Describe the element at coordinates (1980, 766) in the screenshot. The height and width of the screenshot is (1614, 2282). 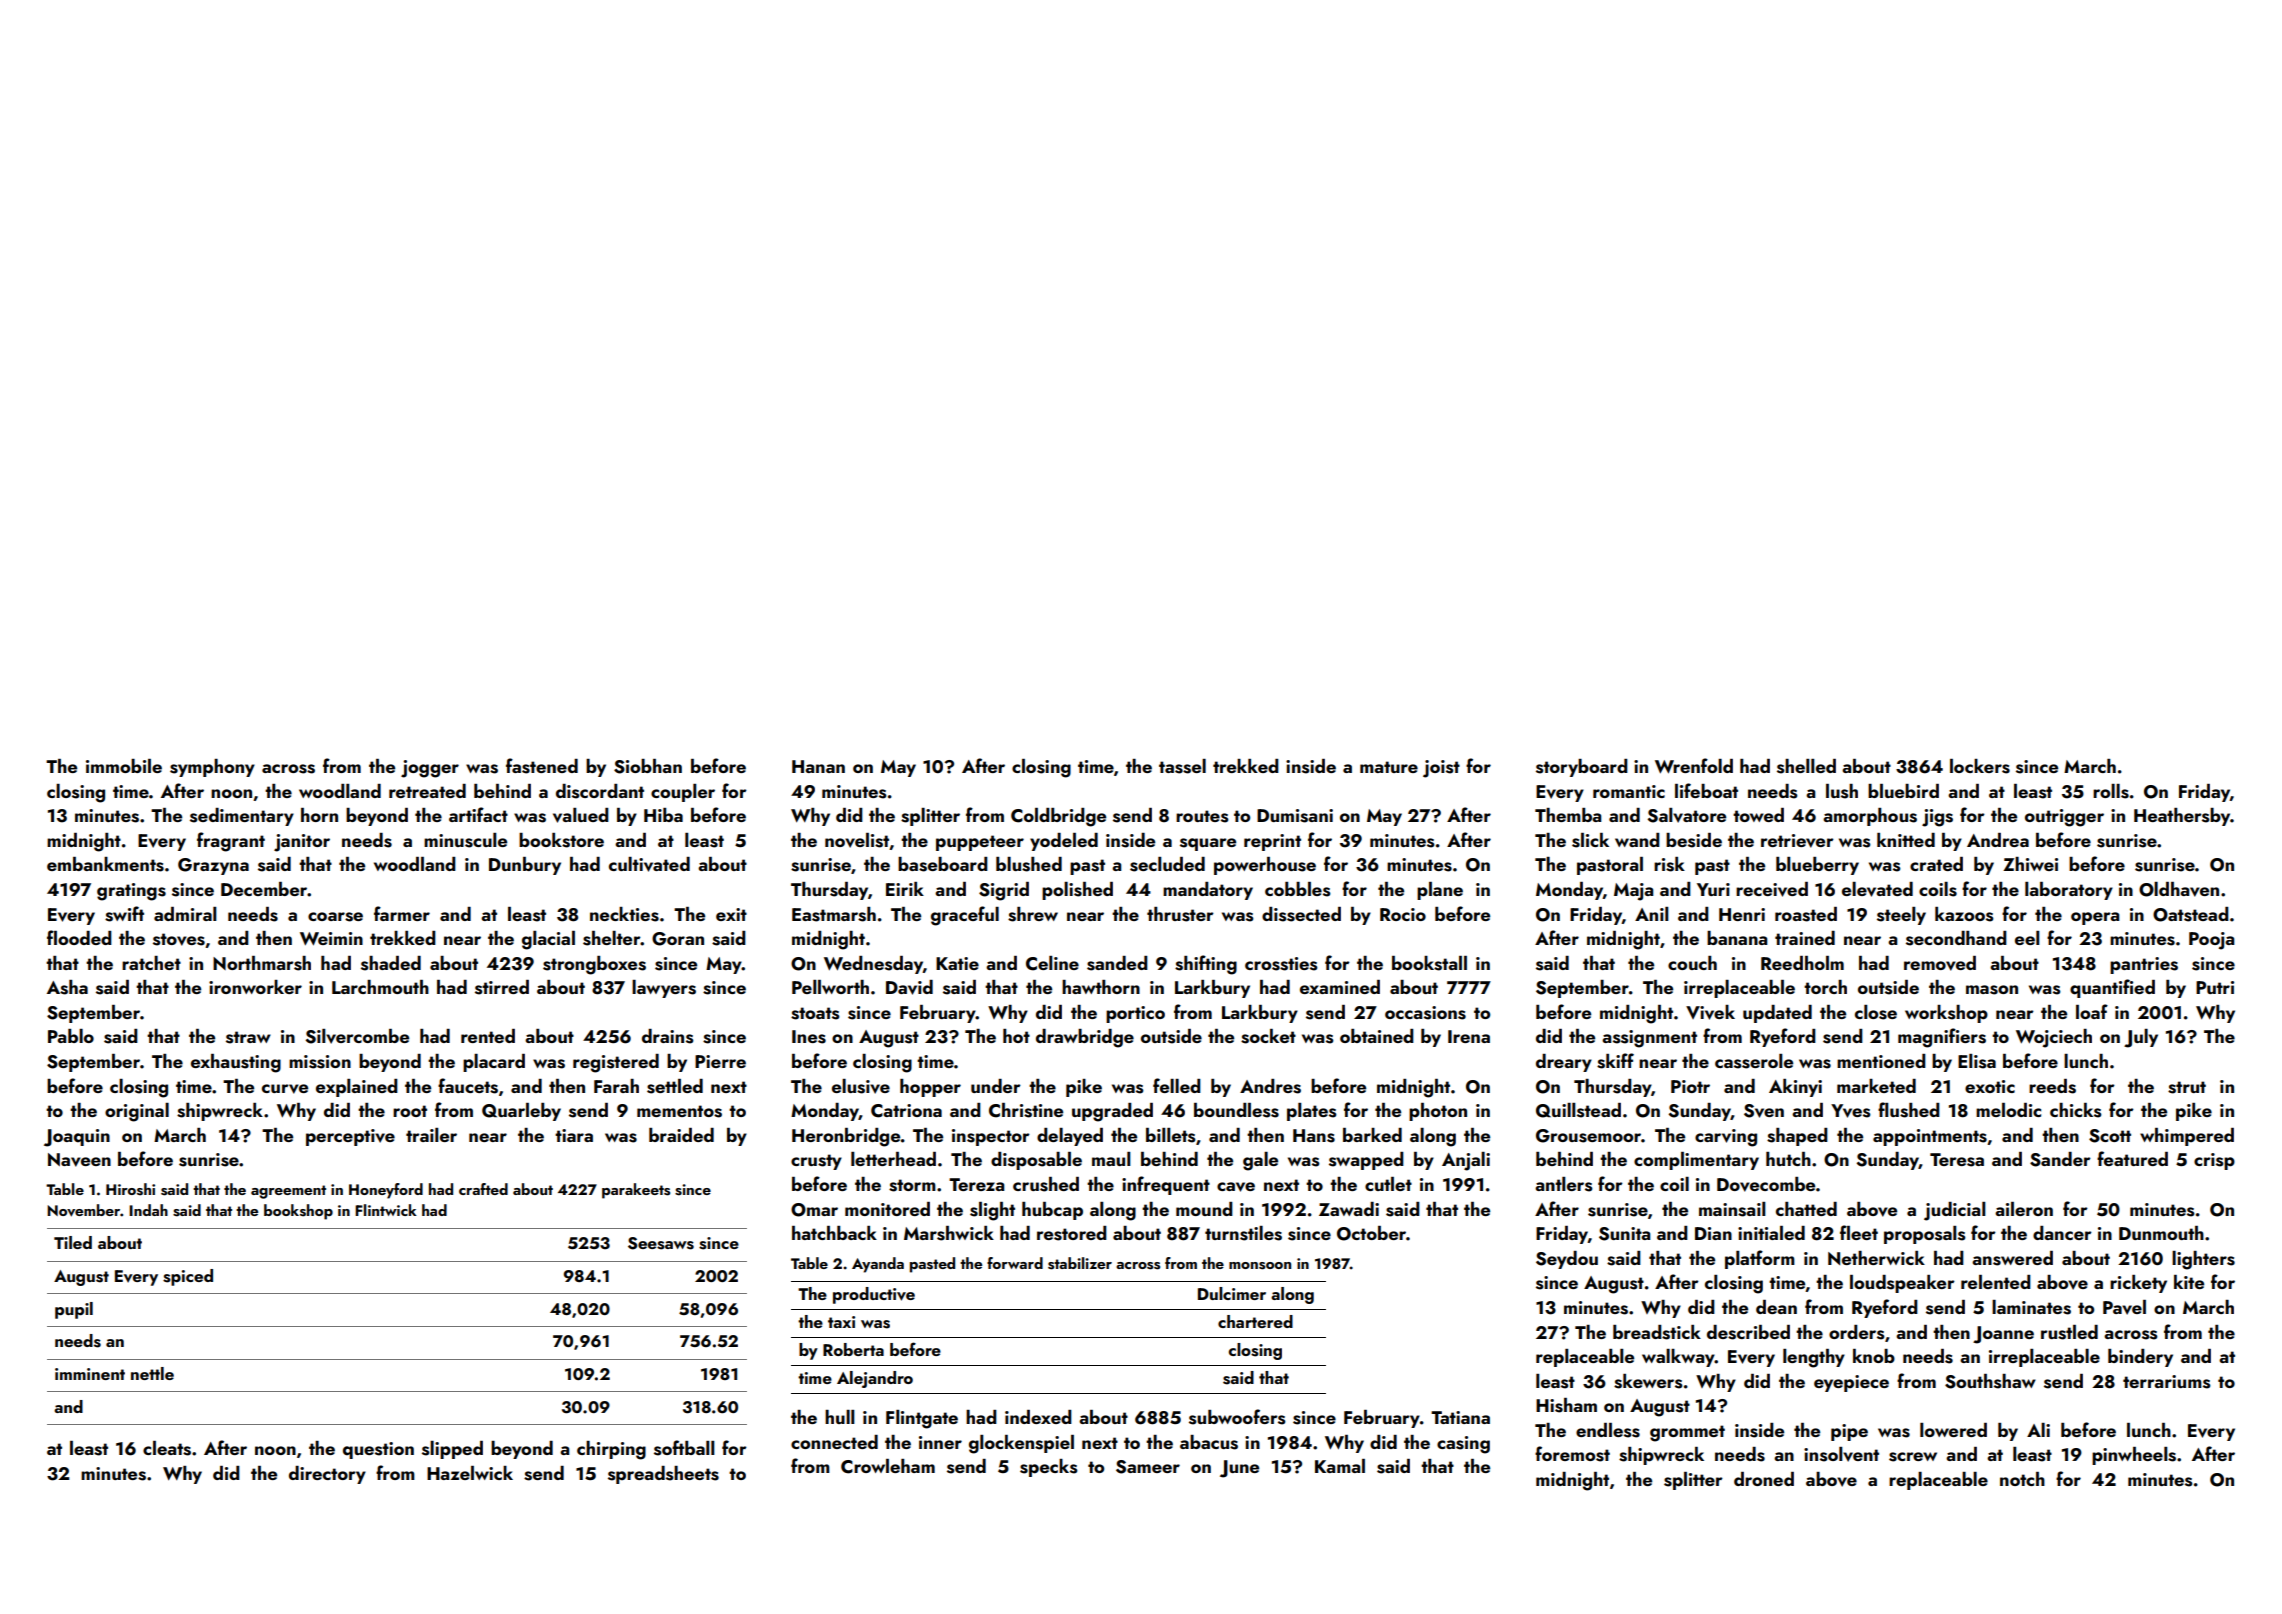
I see `lockers` at that location.
